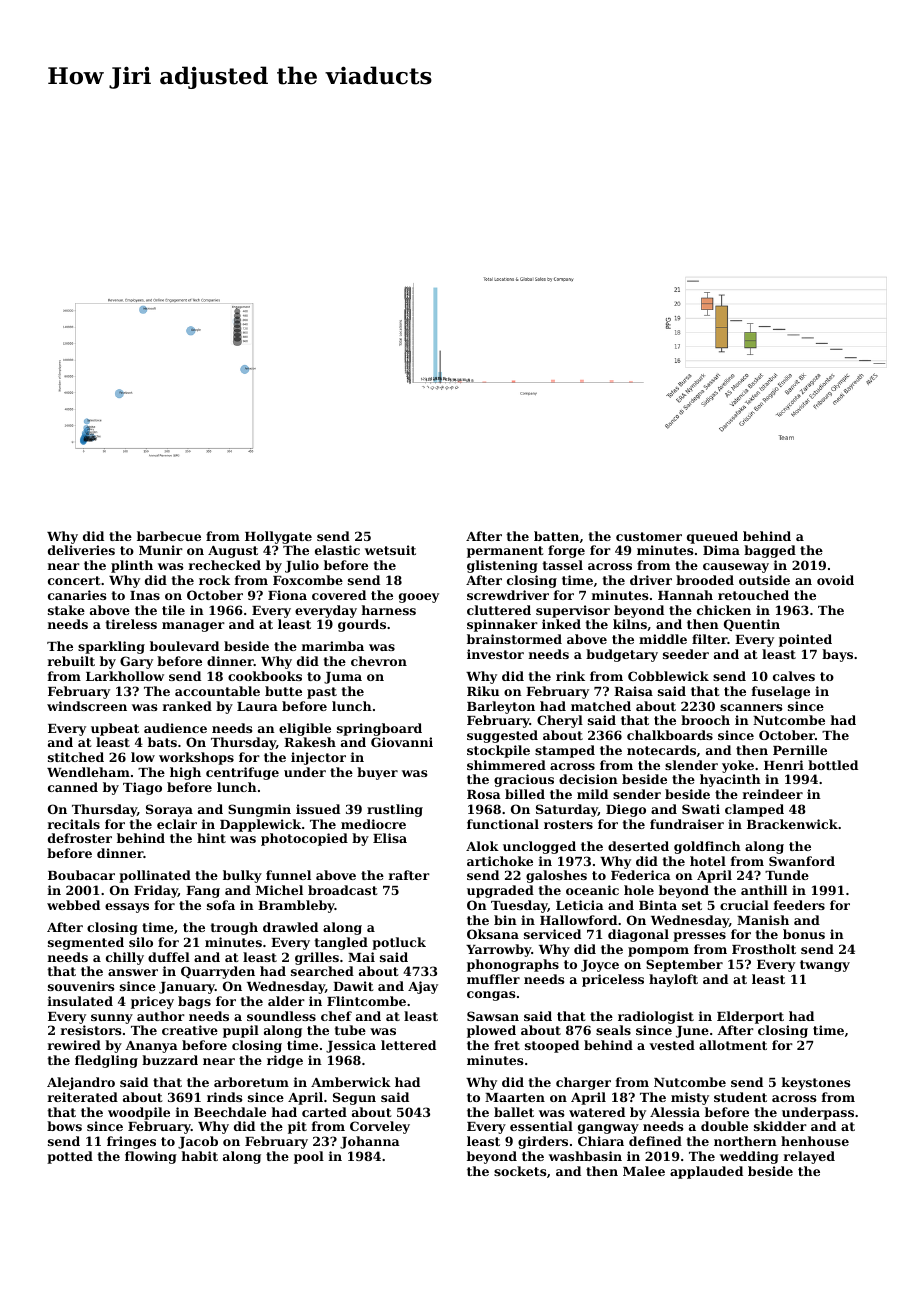 Image resolution: width=908 pixels, height=1316 pixels. I want to click on brooch, so click(705, 720).
